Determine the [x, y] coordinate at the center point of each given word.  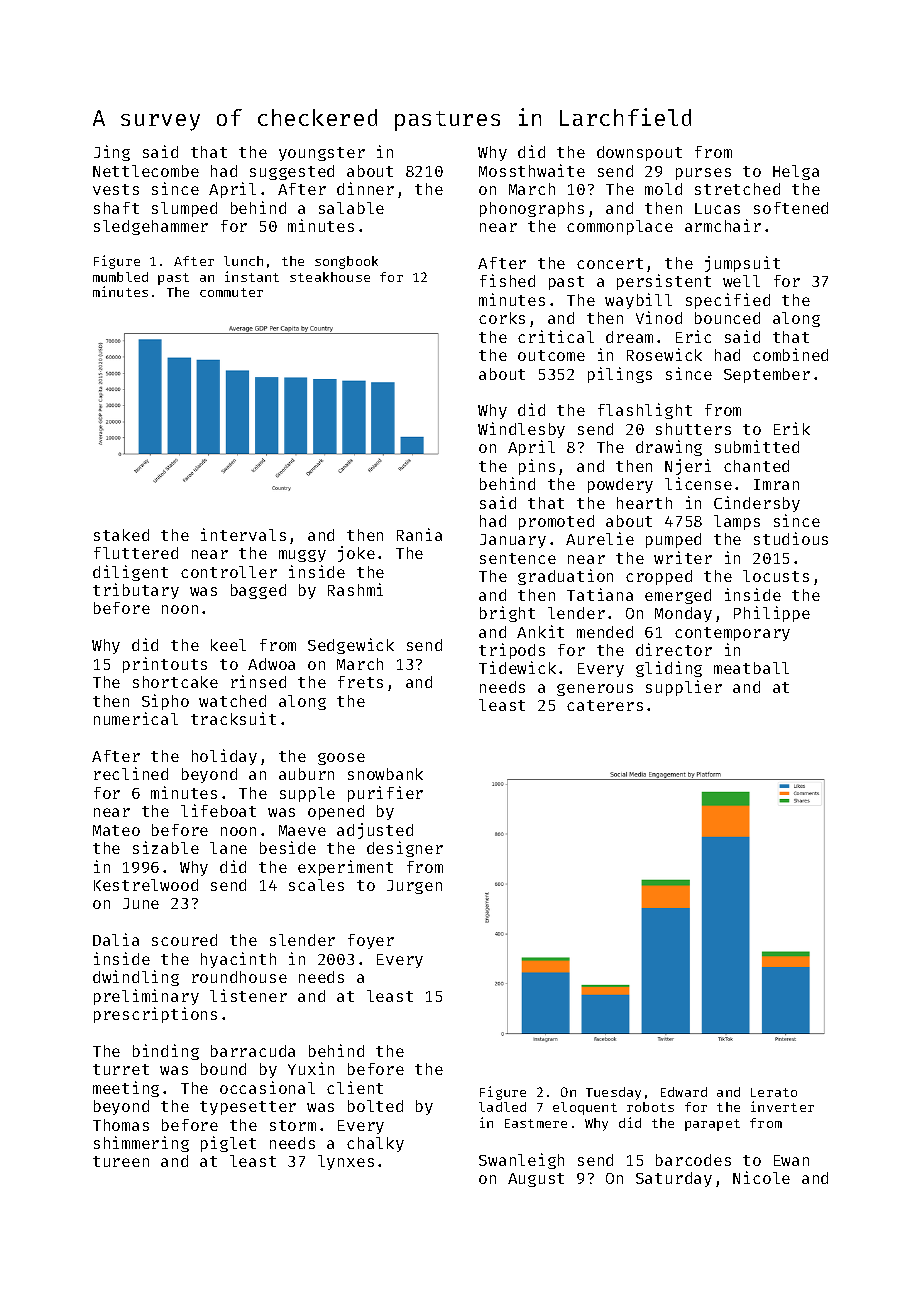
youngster [322, 154]
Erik [792, 428]
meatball [751, 668]
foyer [371, 941]
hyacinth [238, 960]
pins [537, 467]
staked [121, 535]
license [698, 483]
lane [228, 848]
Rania [419, 534]
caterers [605, 705]
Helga [796, 172]
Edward [684, 1092]
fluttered [136, 553]
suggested [292, 172]
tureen [121, 1161]
